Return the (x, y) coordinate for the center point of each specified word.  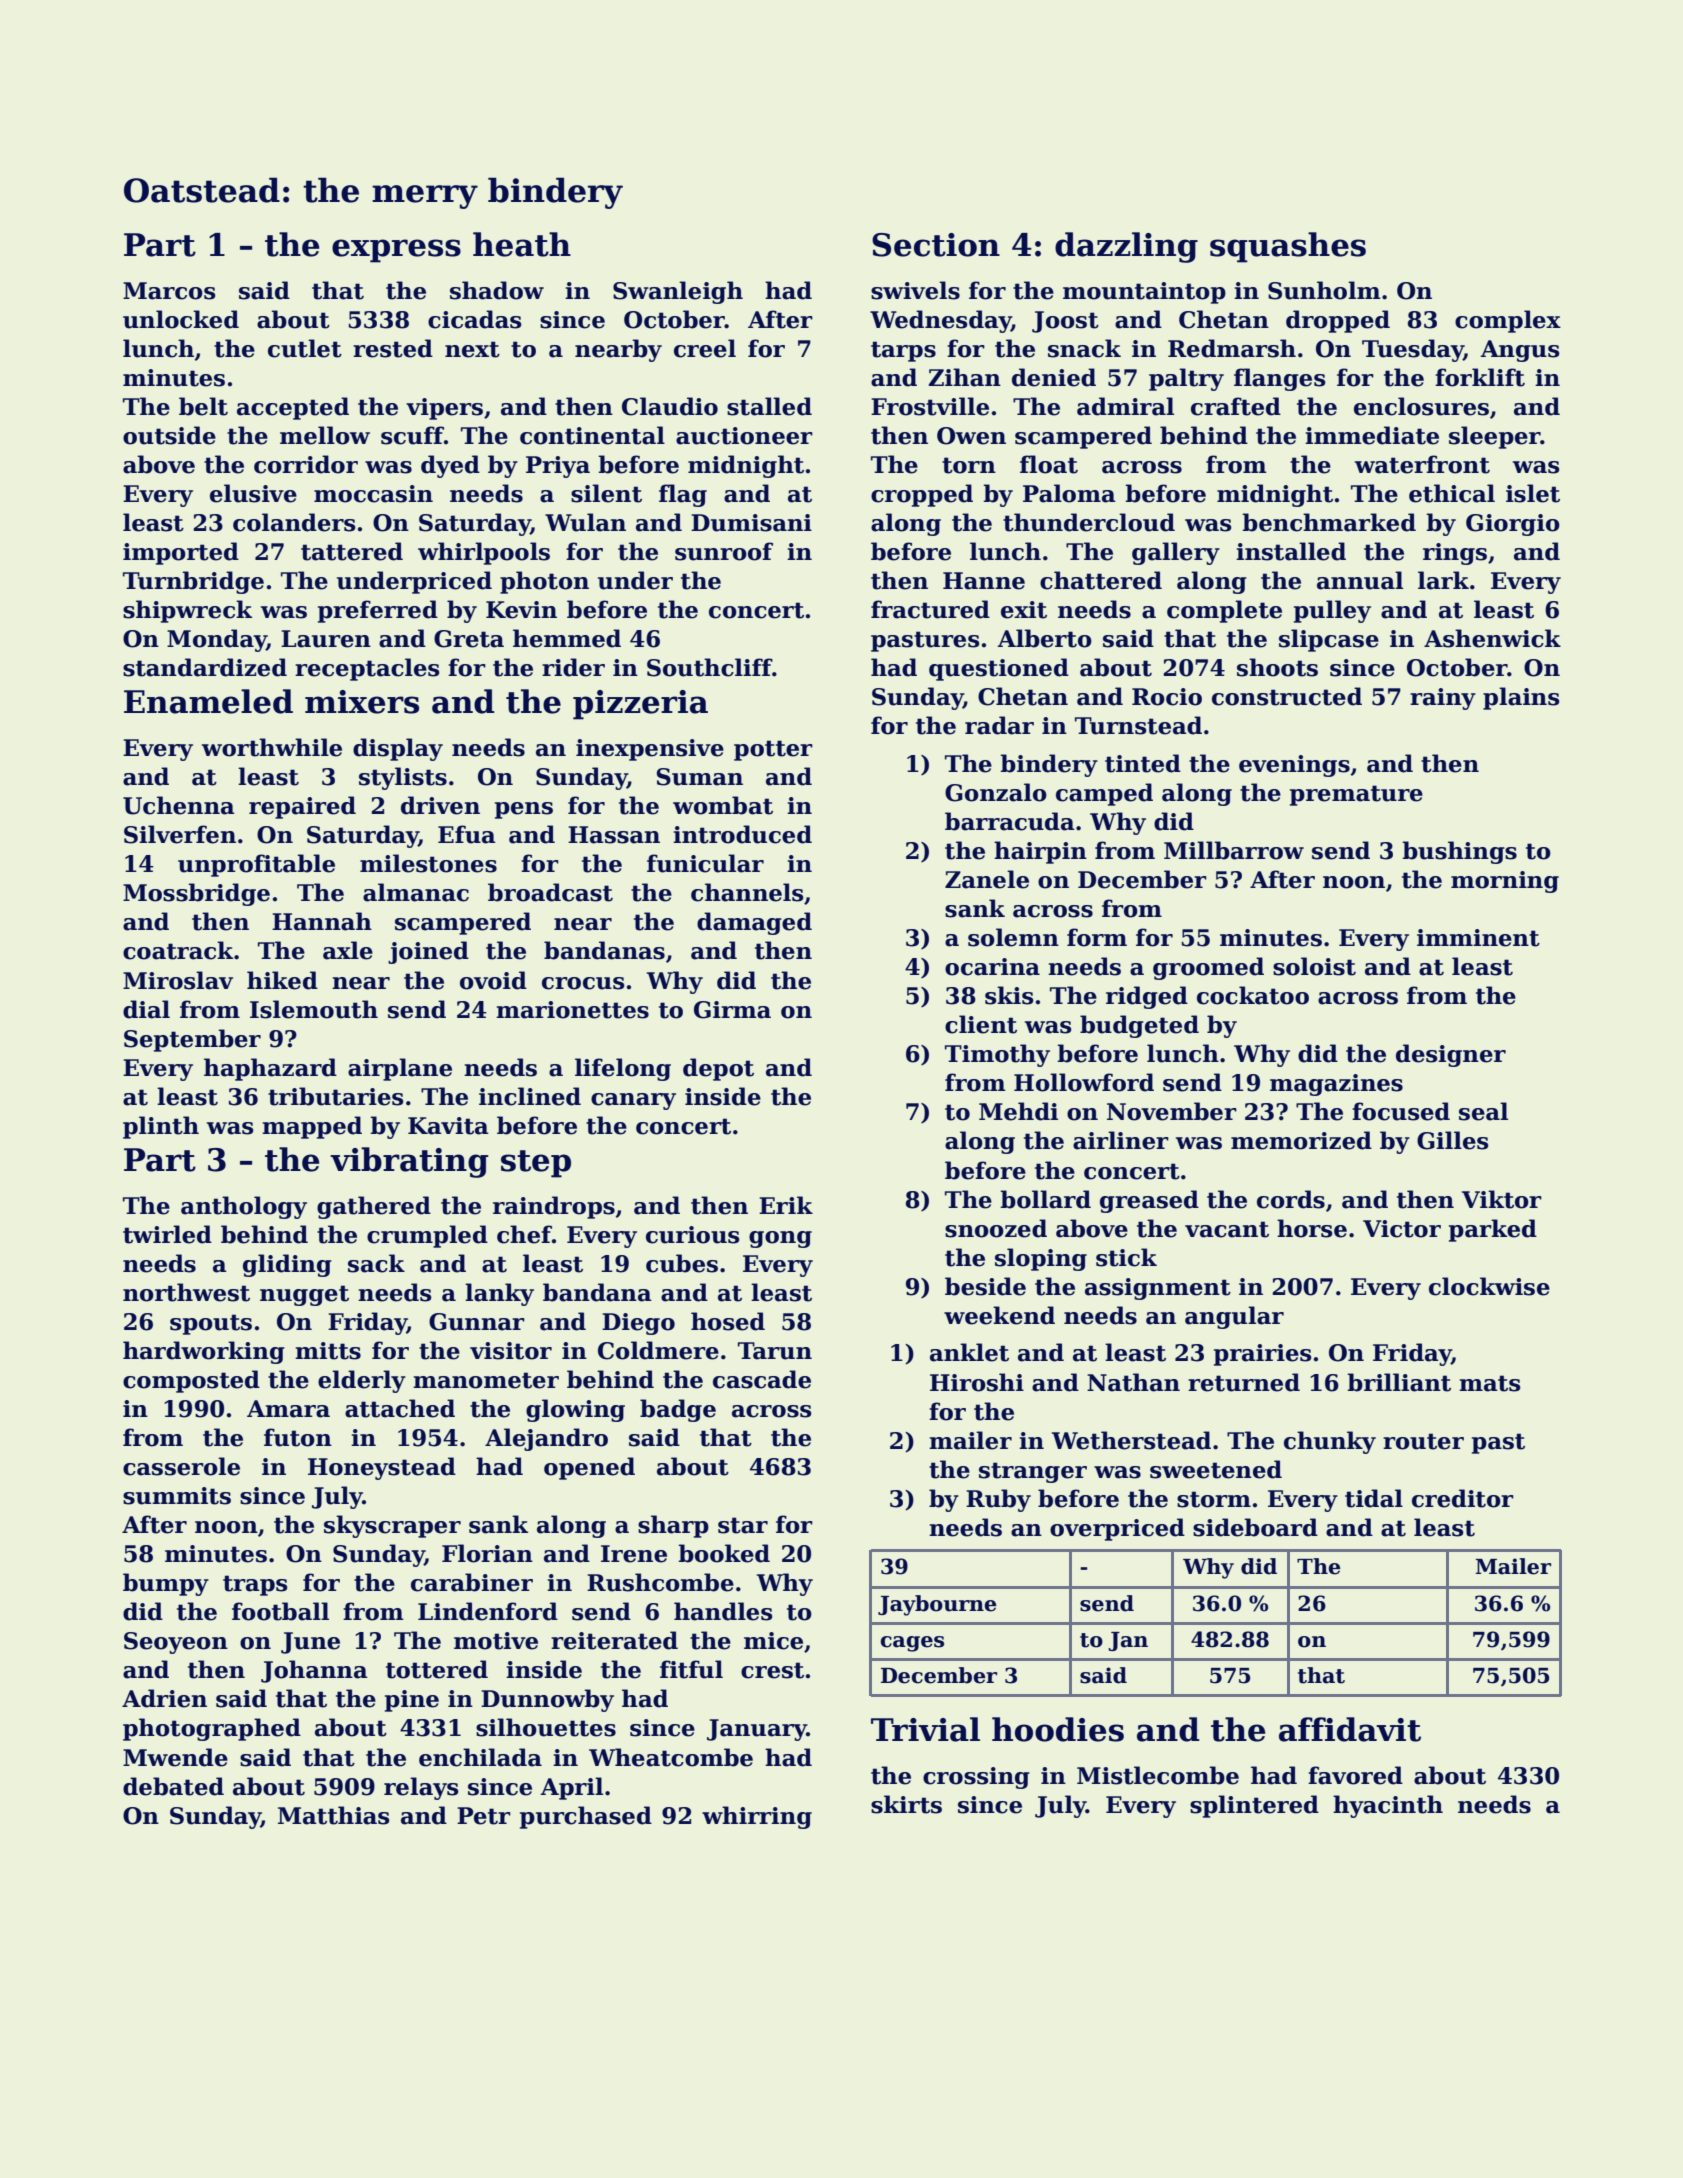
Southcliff (709, 667)
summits (177, 1496)
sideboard (1255, 1527)
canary (633, 1101)
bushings (1459, 852)
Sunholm (1324, 290)
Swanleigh (678, 292)
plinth (161, 1127)
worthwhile (272, 747)
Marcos (169, 291)
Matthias (334, 1815)
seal (1483, 1111)
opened (589, 1468)
